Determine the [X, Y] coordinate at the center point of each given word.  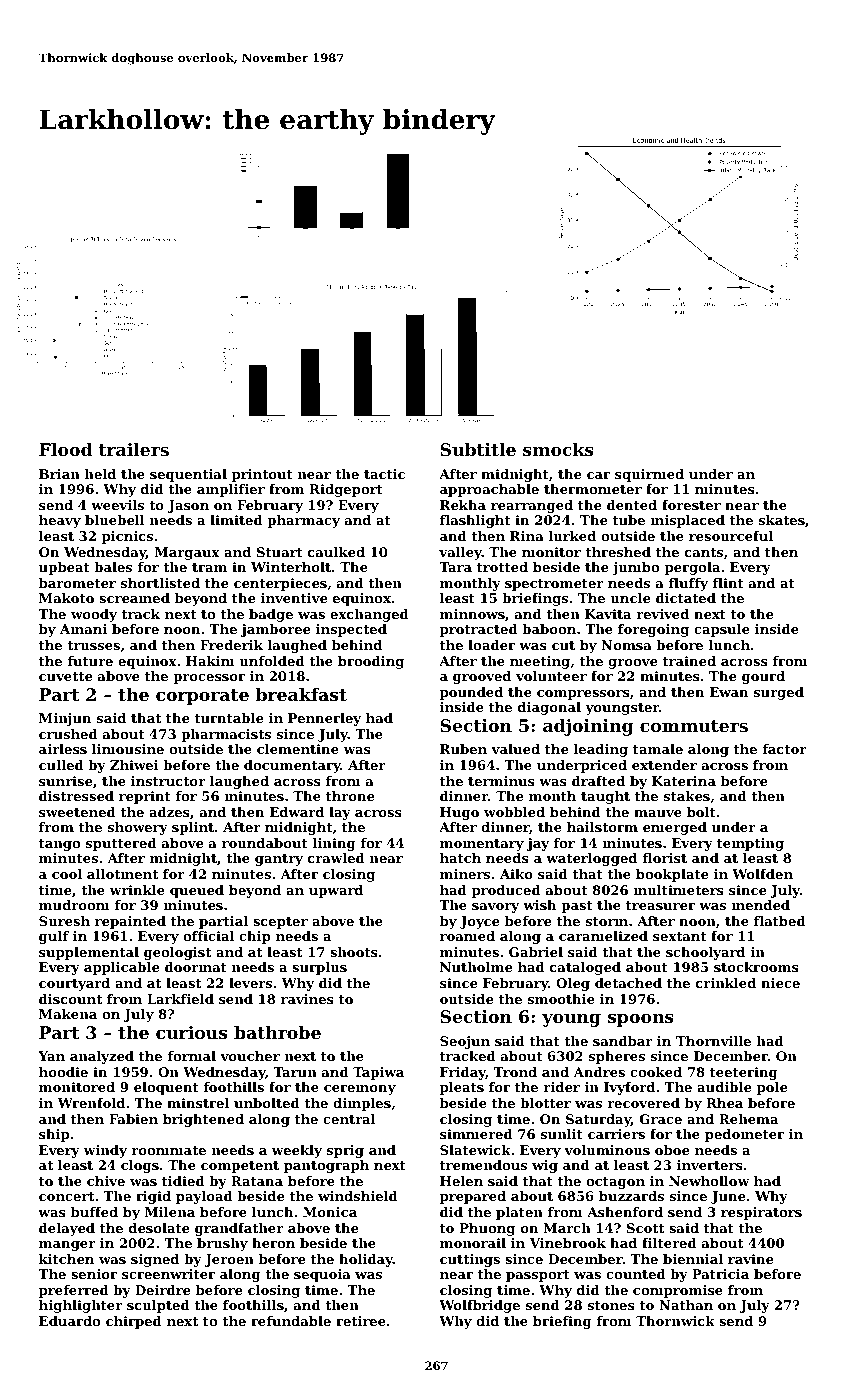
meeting [540, 662]
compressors [583, 695]
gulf [54, 937]
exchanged [369, 615]
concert [66, 1196]
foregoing [653, 630]
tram [209, 567]
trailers [134, 449]
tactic [384, 474]
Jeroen [229, 1260]
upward [336, 891]
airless [63, 749]
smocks [558, 449]
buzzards [631, 1196]
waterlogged [591, 859]
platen [519, 1213]
